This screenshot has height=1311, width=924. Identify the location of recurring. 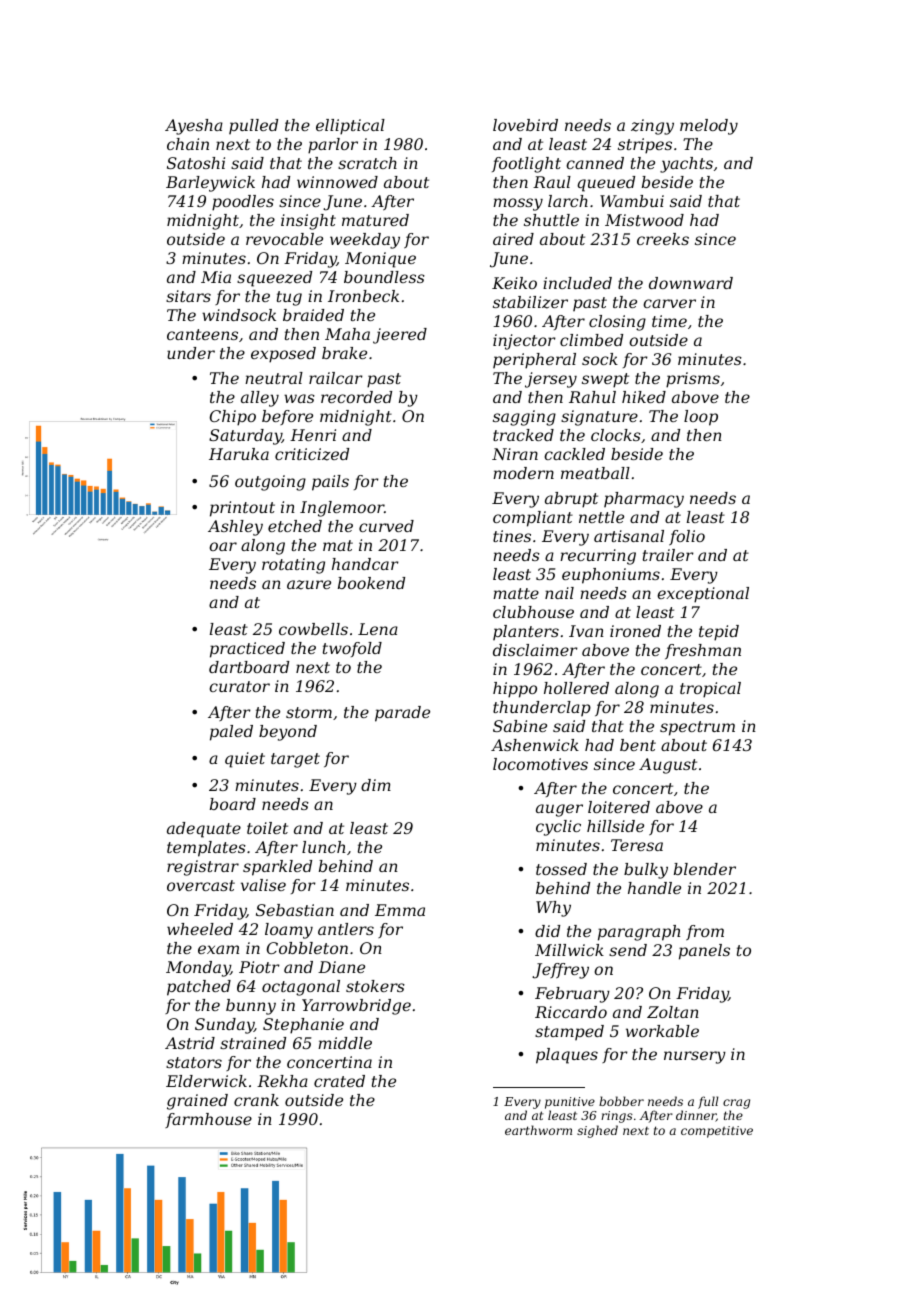
(598, 557).
